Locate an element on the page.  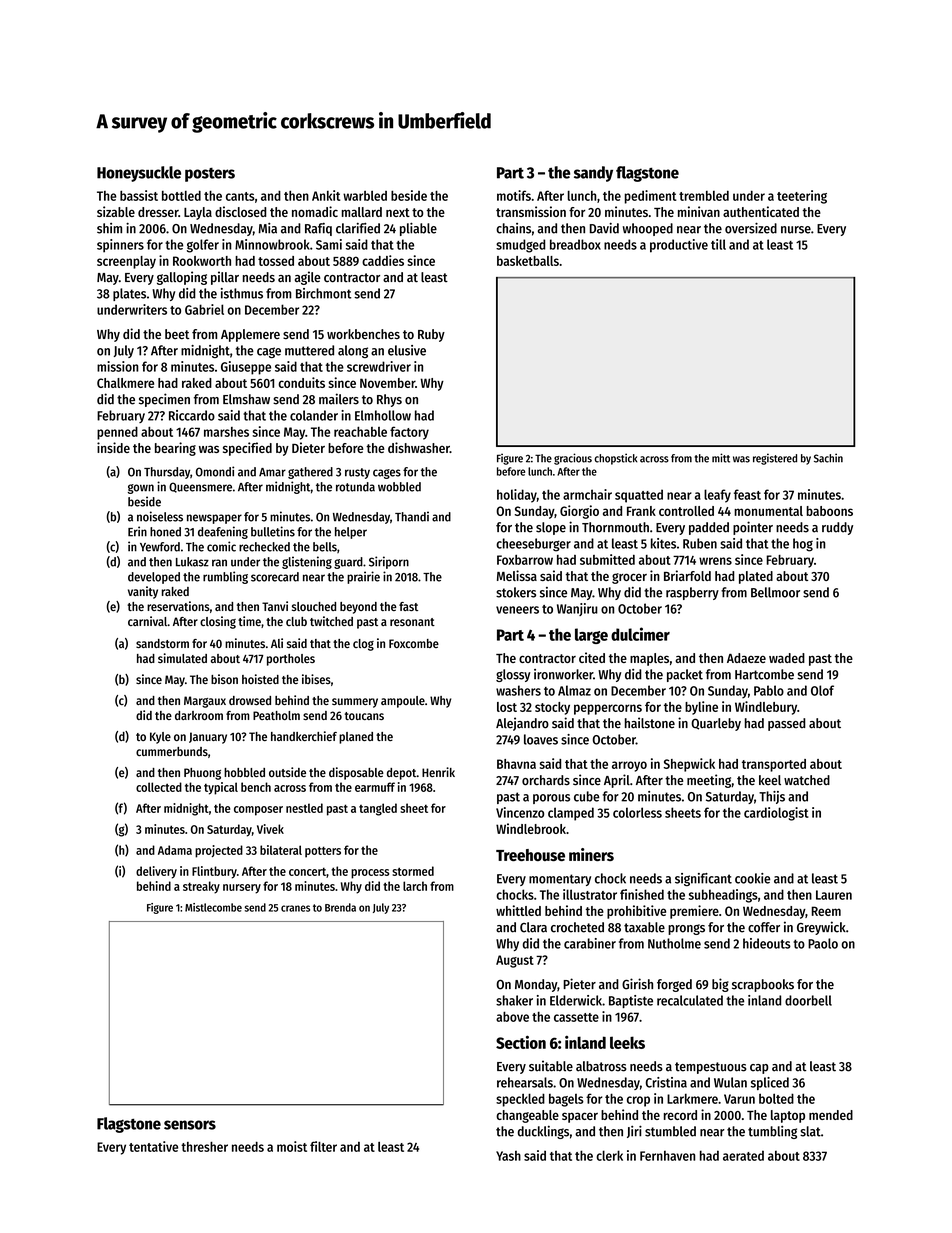
chopstick is located at coordinates (615, 459).
